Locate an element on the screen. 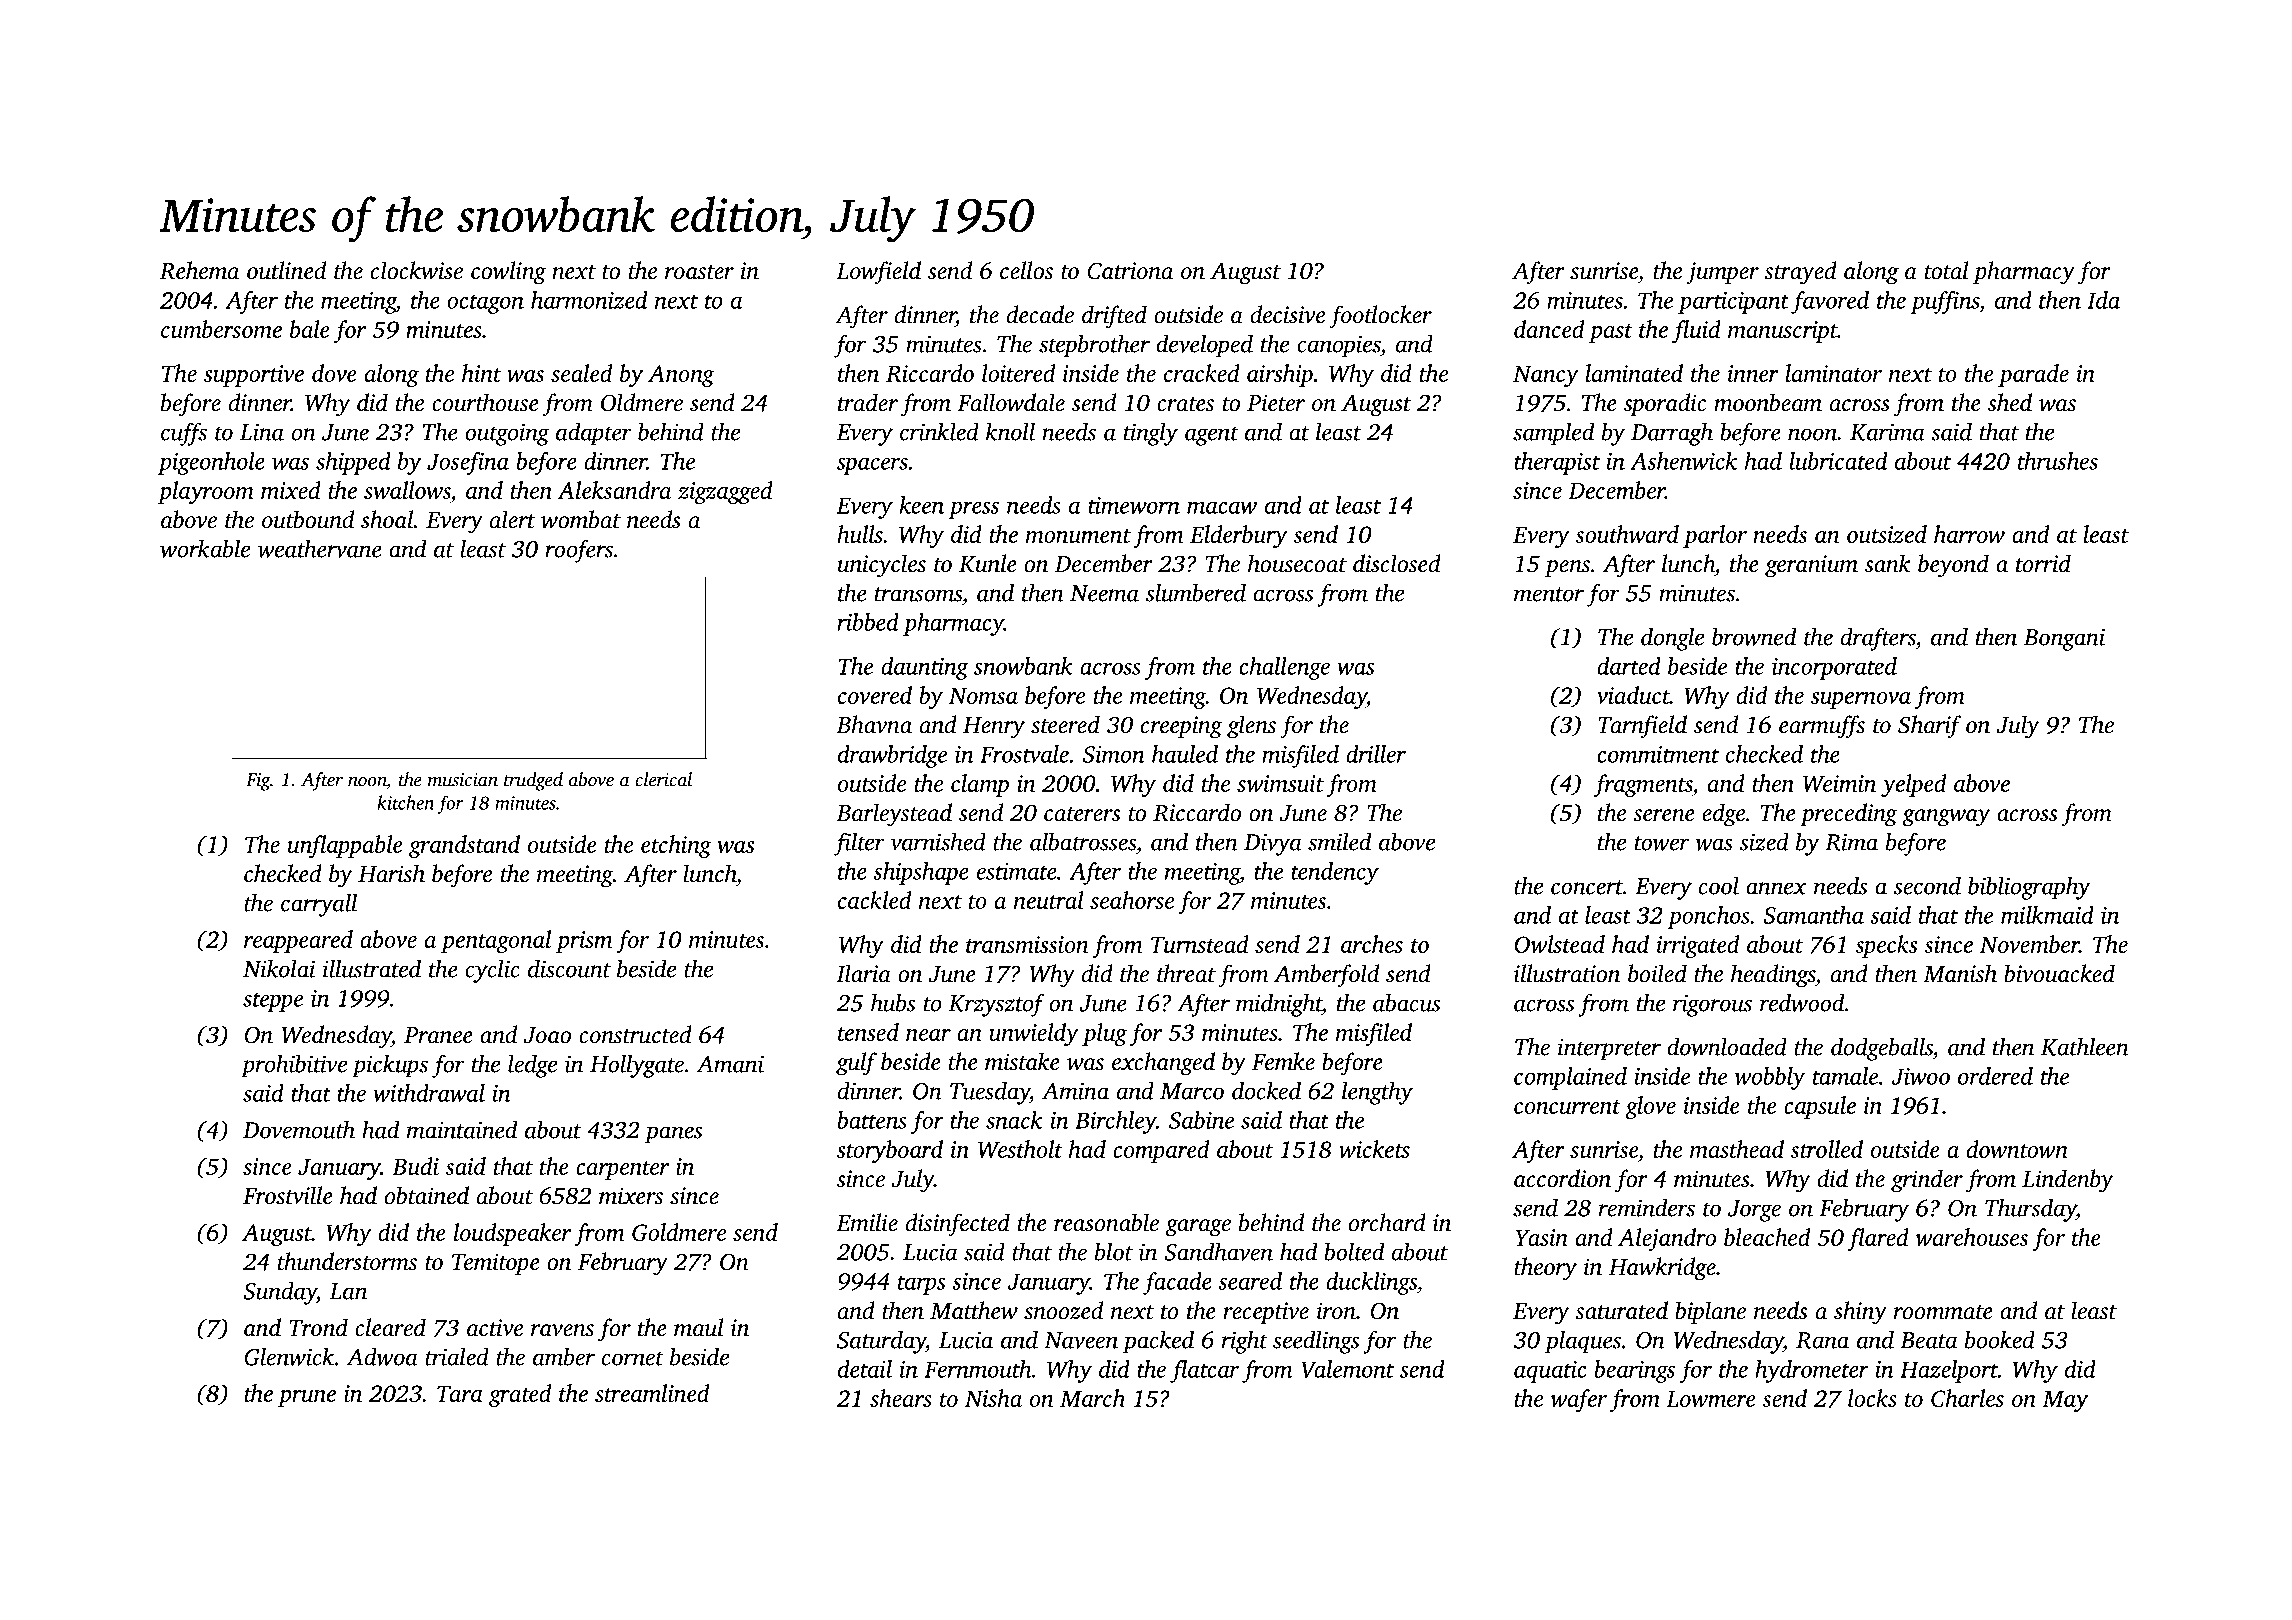 This screenshot has height=1620, width=2292. lubricated is located at coordinates (1838, 461).
